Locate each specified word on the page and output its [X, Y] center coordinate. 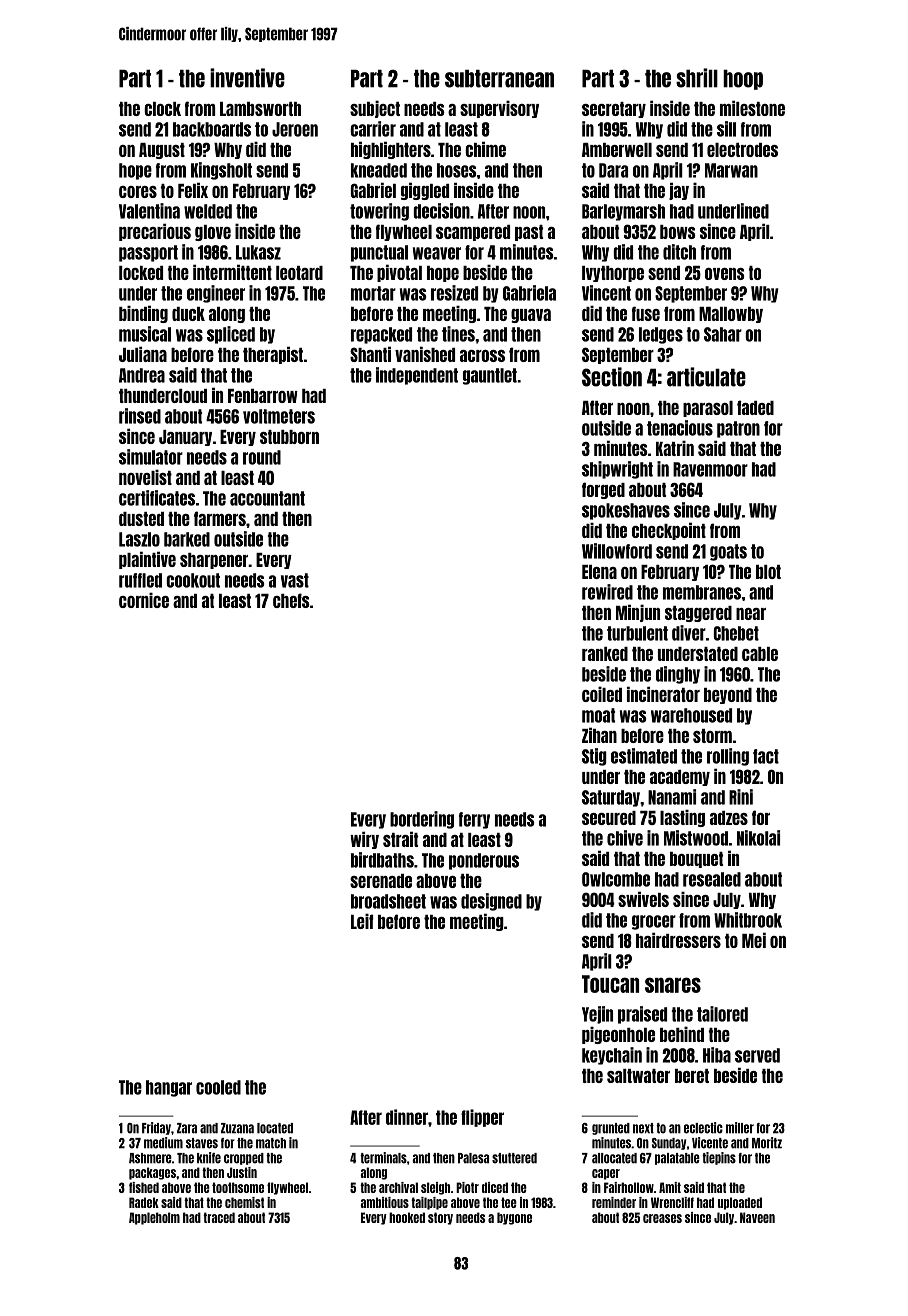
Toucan [610, 984]
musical [145, 334]
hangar [169, 1088]
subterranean [499, 79]
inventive [247, 78]
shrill [697, 78]
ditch [679, 252]
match [271, 1143]
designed [491, 902]
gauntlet [490, 376]
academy [680, 778]
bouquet [696, 860]
